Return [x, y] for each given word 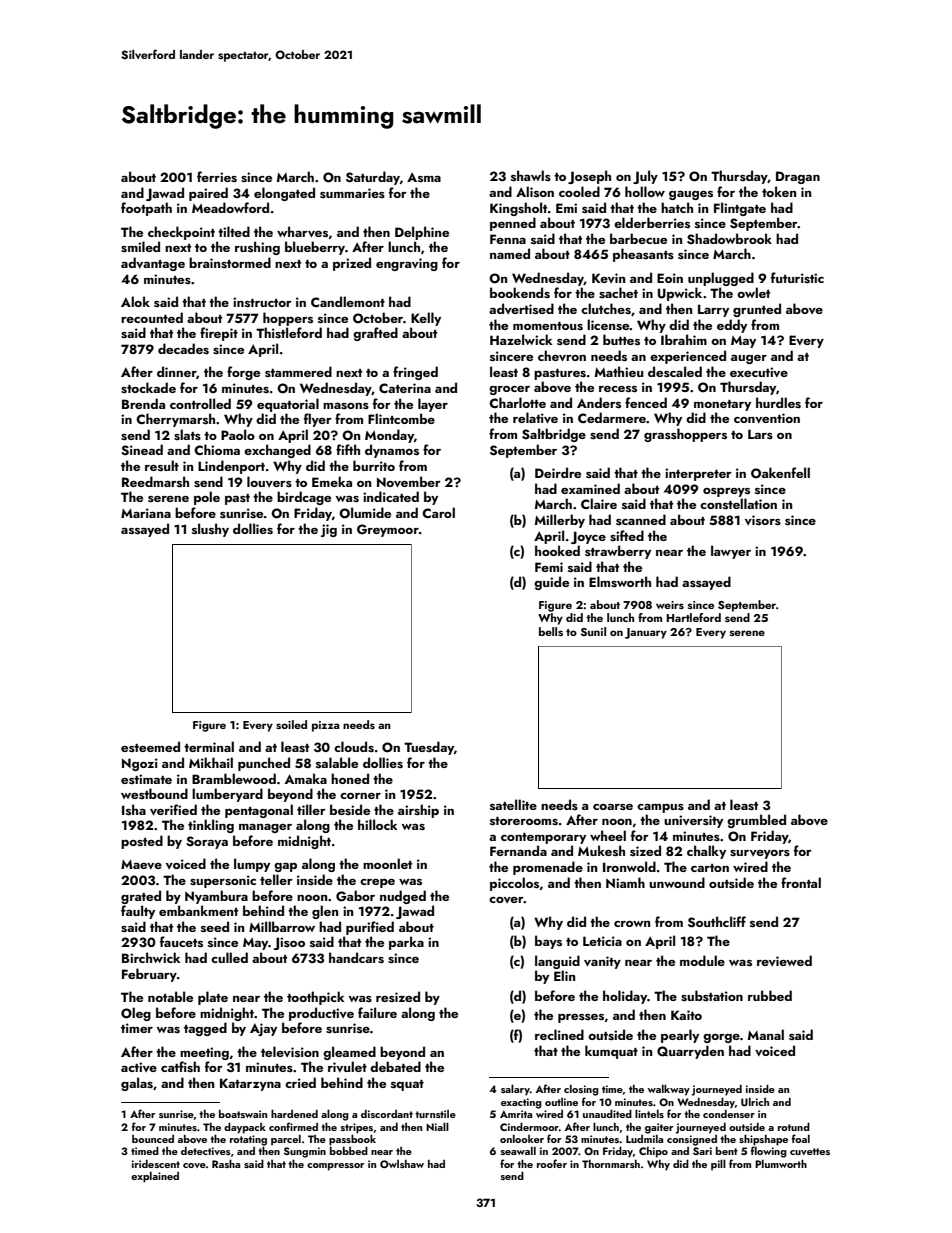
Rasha [226, 1163]
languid [557, 962]
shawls [531, 175]
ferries [217, 176]
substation [712, 995]
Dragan [798, 177]
